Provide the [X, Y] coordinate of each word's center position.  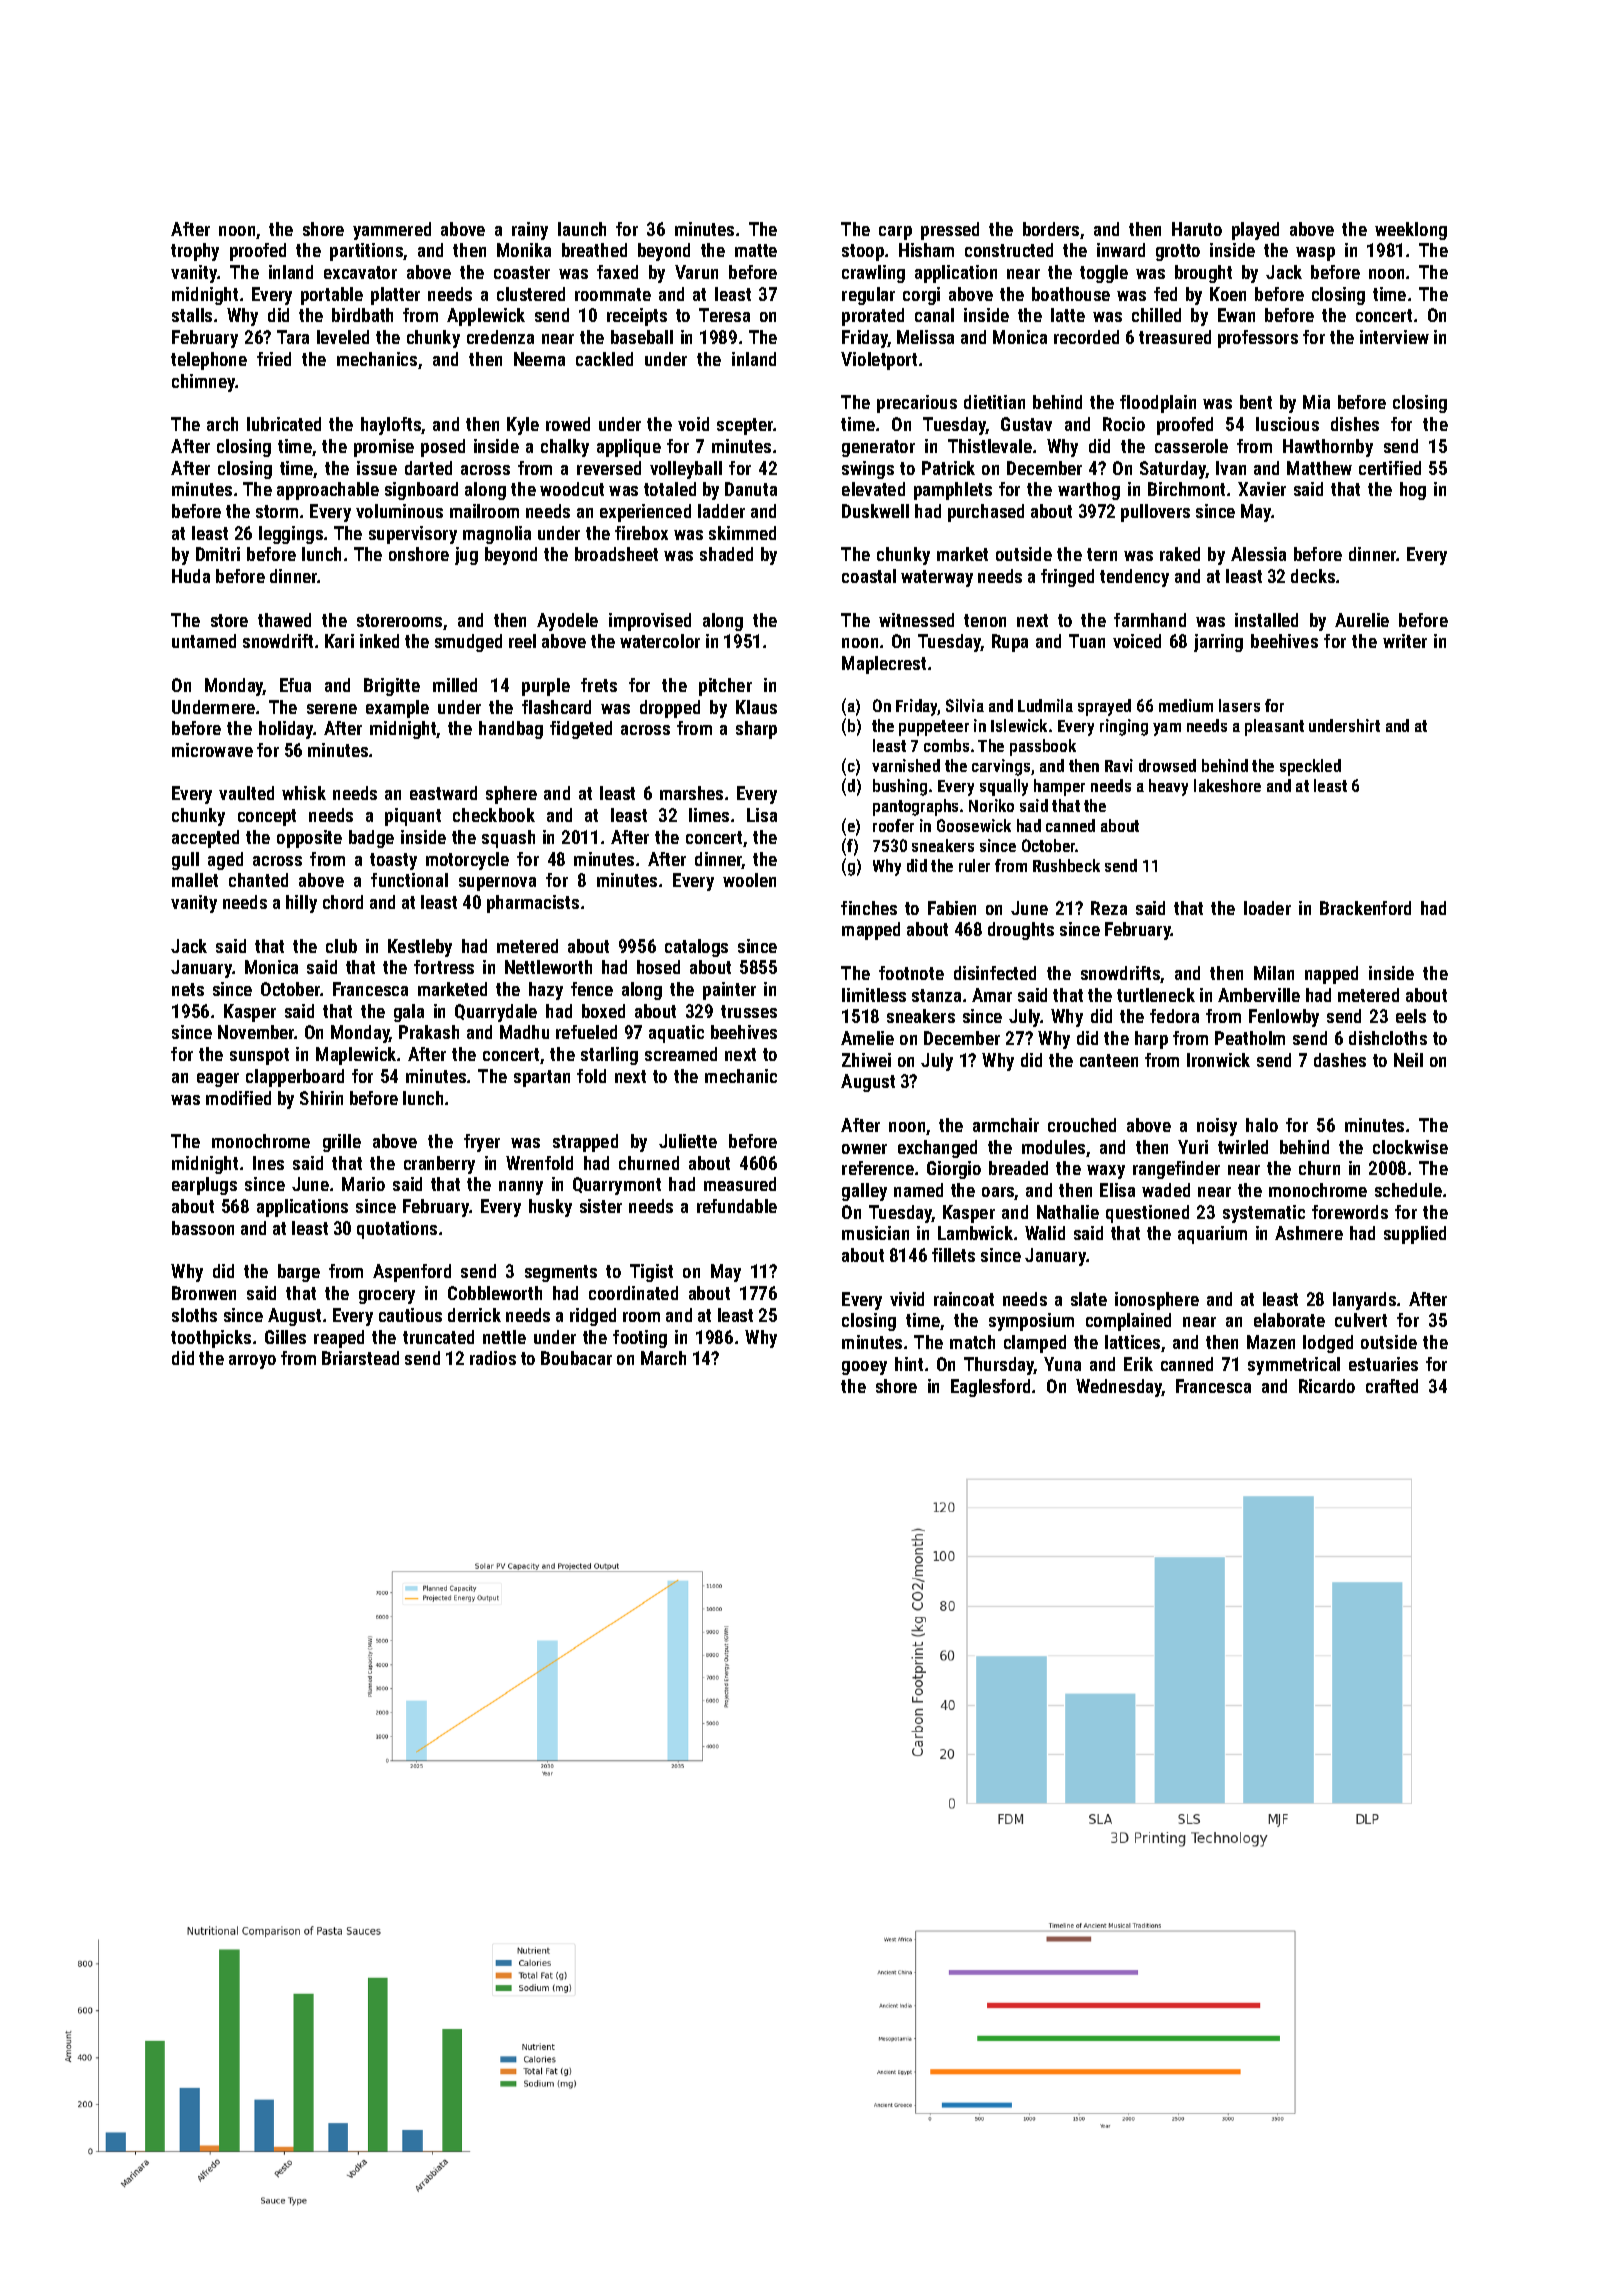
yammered [392, 231]
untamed [204, 641]
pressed [950, 231]
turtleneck [1156, 995]
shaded [726, 554]
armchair [1006, 1125]
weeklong [1411, 231]
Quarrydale [496, 1013]
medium [1186, 705]
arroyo [252, 1362]
